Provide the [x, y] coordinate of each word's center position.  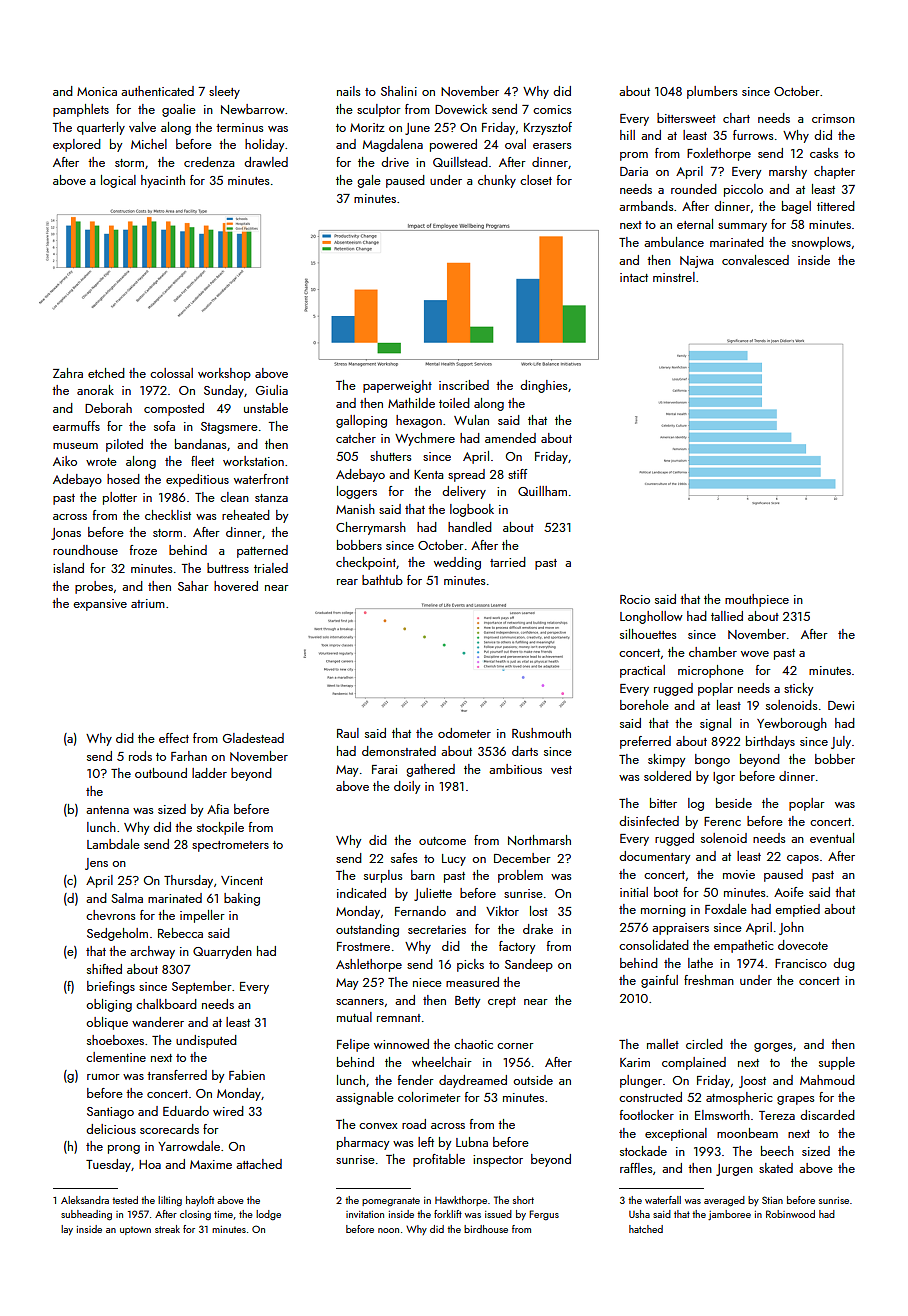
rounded [694, 189]
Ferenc [722, 821]
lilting [170, 1201]
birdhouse [486, 1229]
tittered [836, 206]
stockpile [220, 828]
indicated [361, 893]
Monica [97, 91]
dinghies [543, 386]
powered [453, 145]
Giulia [272, 390]
